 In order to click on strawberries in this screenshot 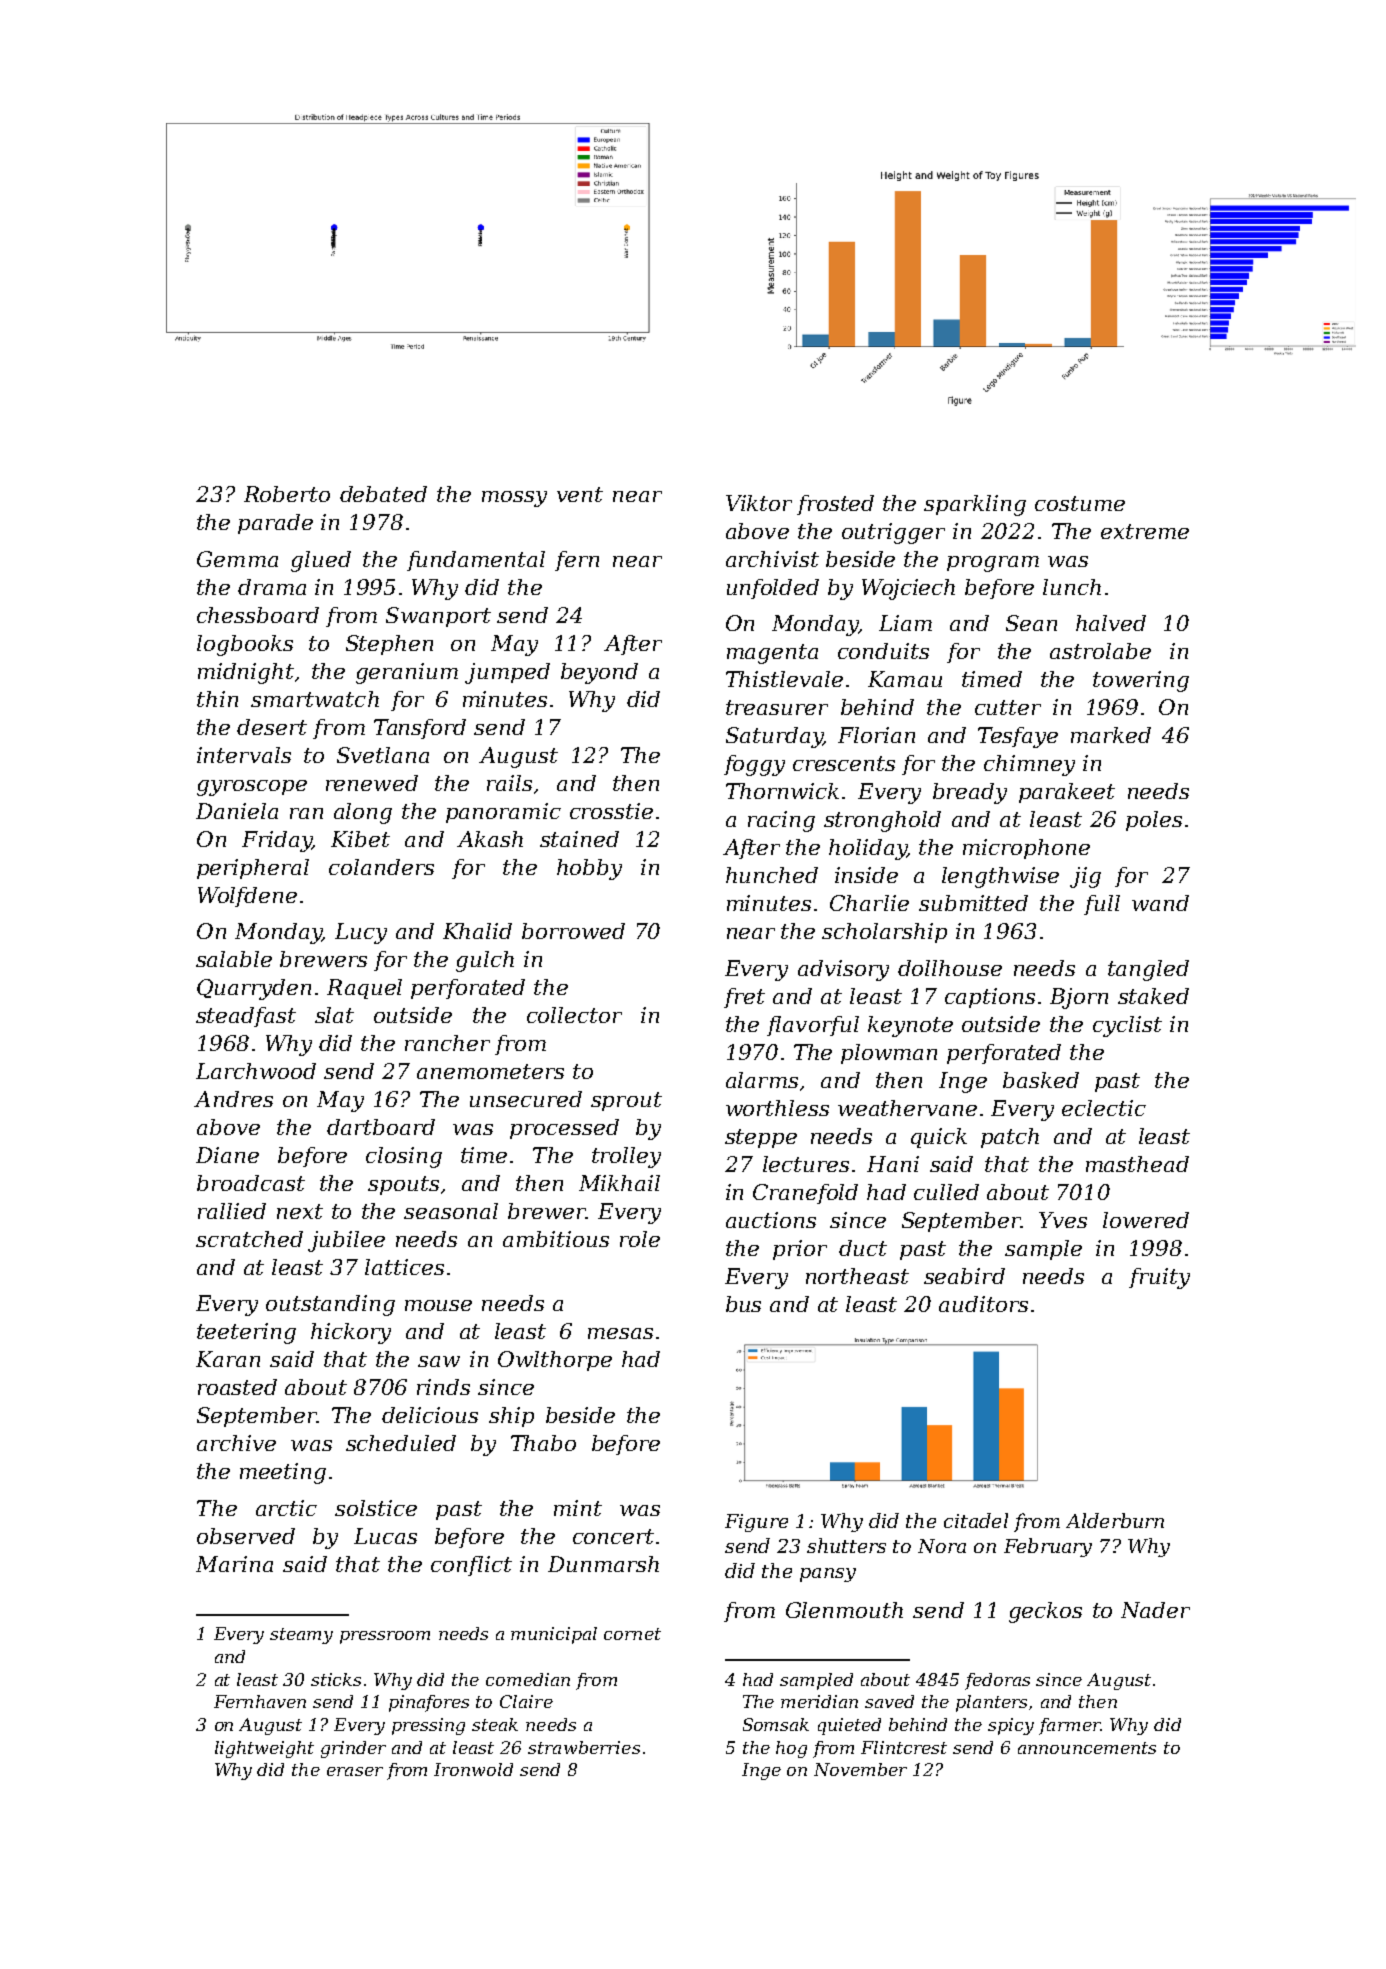, I will do `click(584, 1747)`.
